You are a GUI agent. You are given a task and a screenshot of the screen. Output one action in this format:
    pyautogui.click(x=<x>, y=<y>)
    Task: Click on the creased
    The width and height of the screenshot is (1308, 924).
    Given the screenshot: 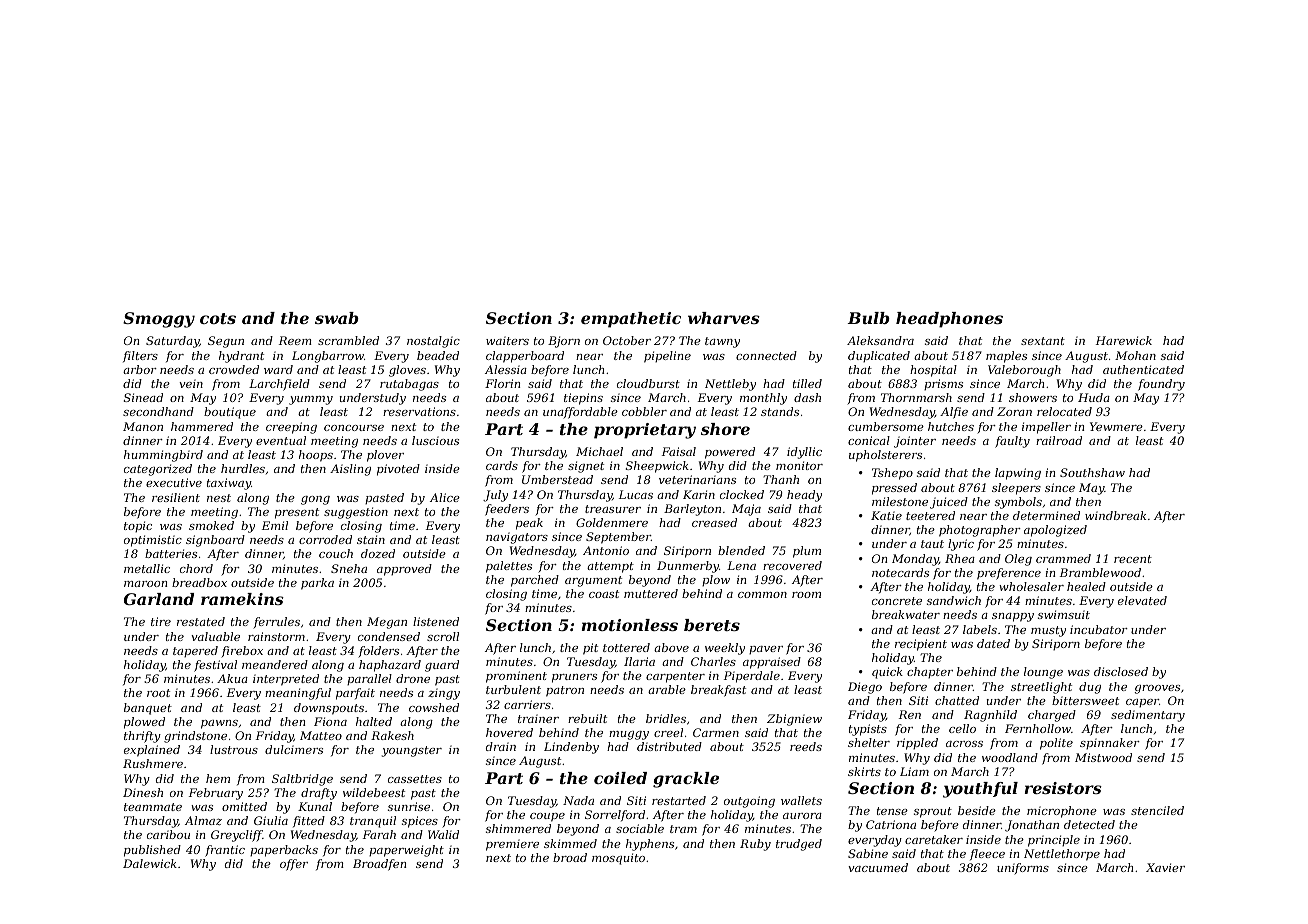 What is the action you would take?
    pyautogui.click(x=714, y=522)
